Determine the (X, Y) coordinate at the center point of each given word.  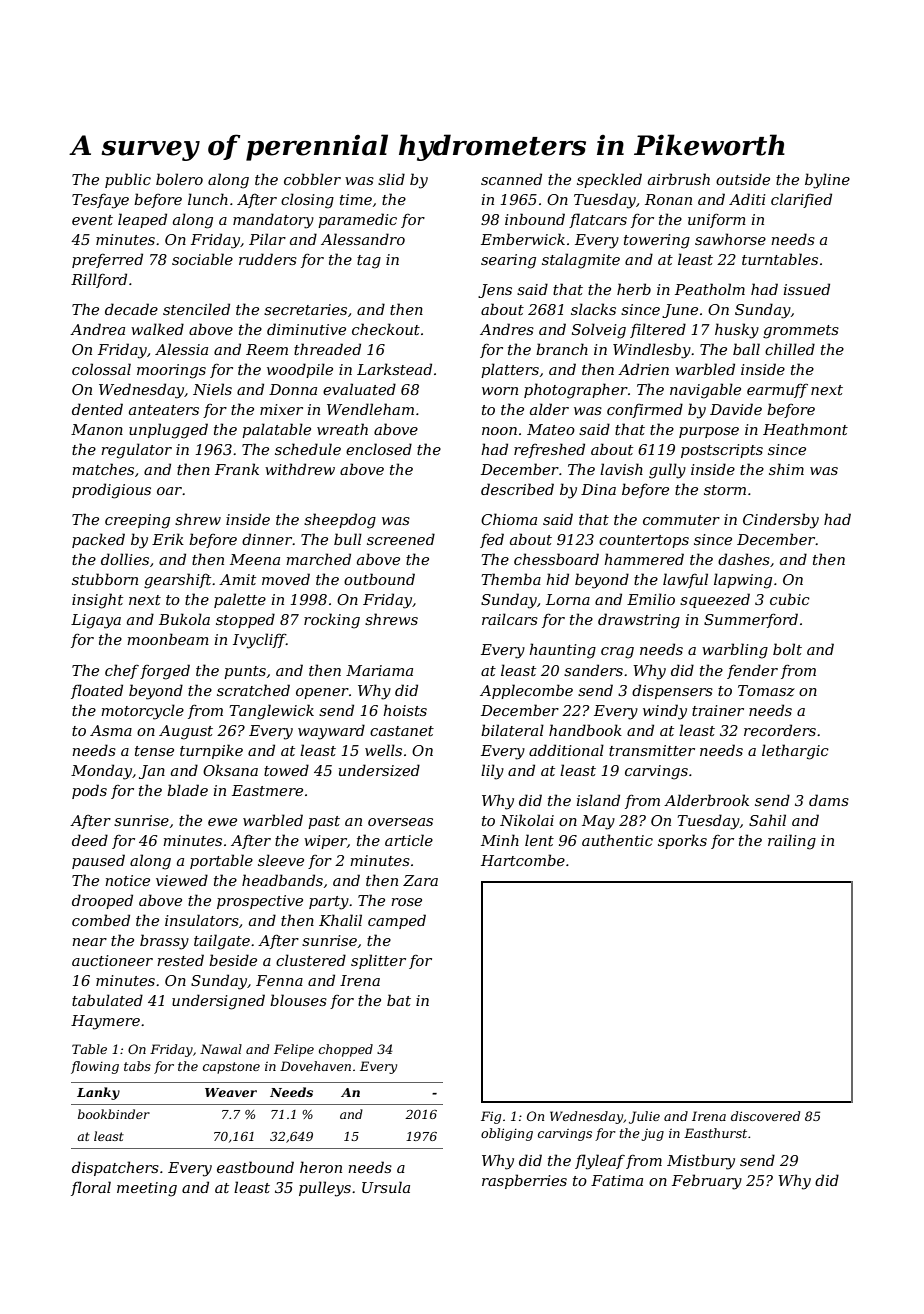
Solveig (599, 331)
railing (792, 842)
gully (667, 471)
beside (233, 960)
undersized (379, 770)
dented (97, 409)
